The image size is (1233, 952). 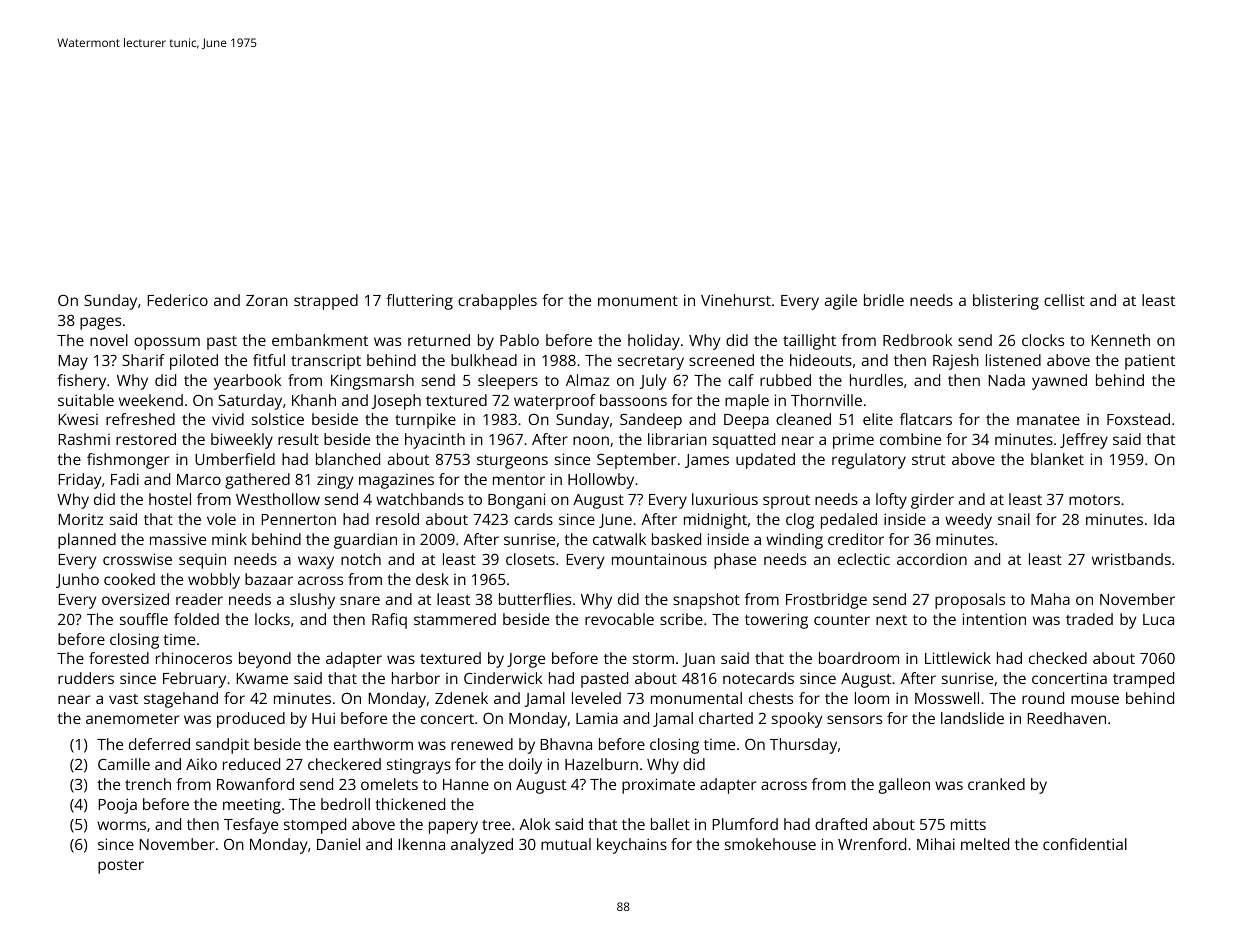 What do you see at coordinates (1084, 441) in the screenshot?
I see `Jeffrey` at bounding box center [1084, 441].
